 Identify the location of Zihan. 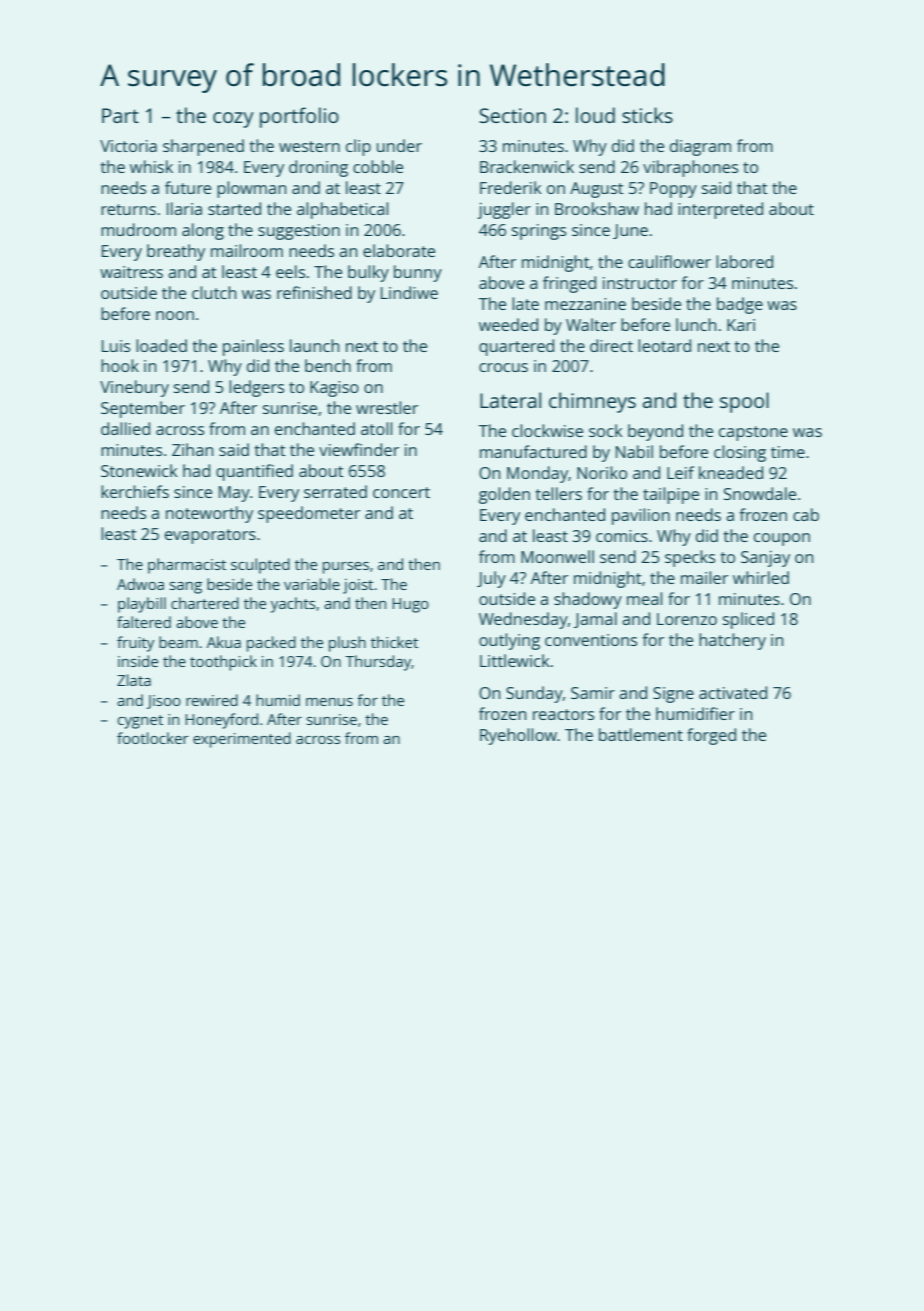
(192, 449).
